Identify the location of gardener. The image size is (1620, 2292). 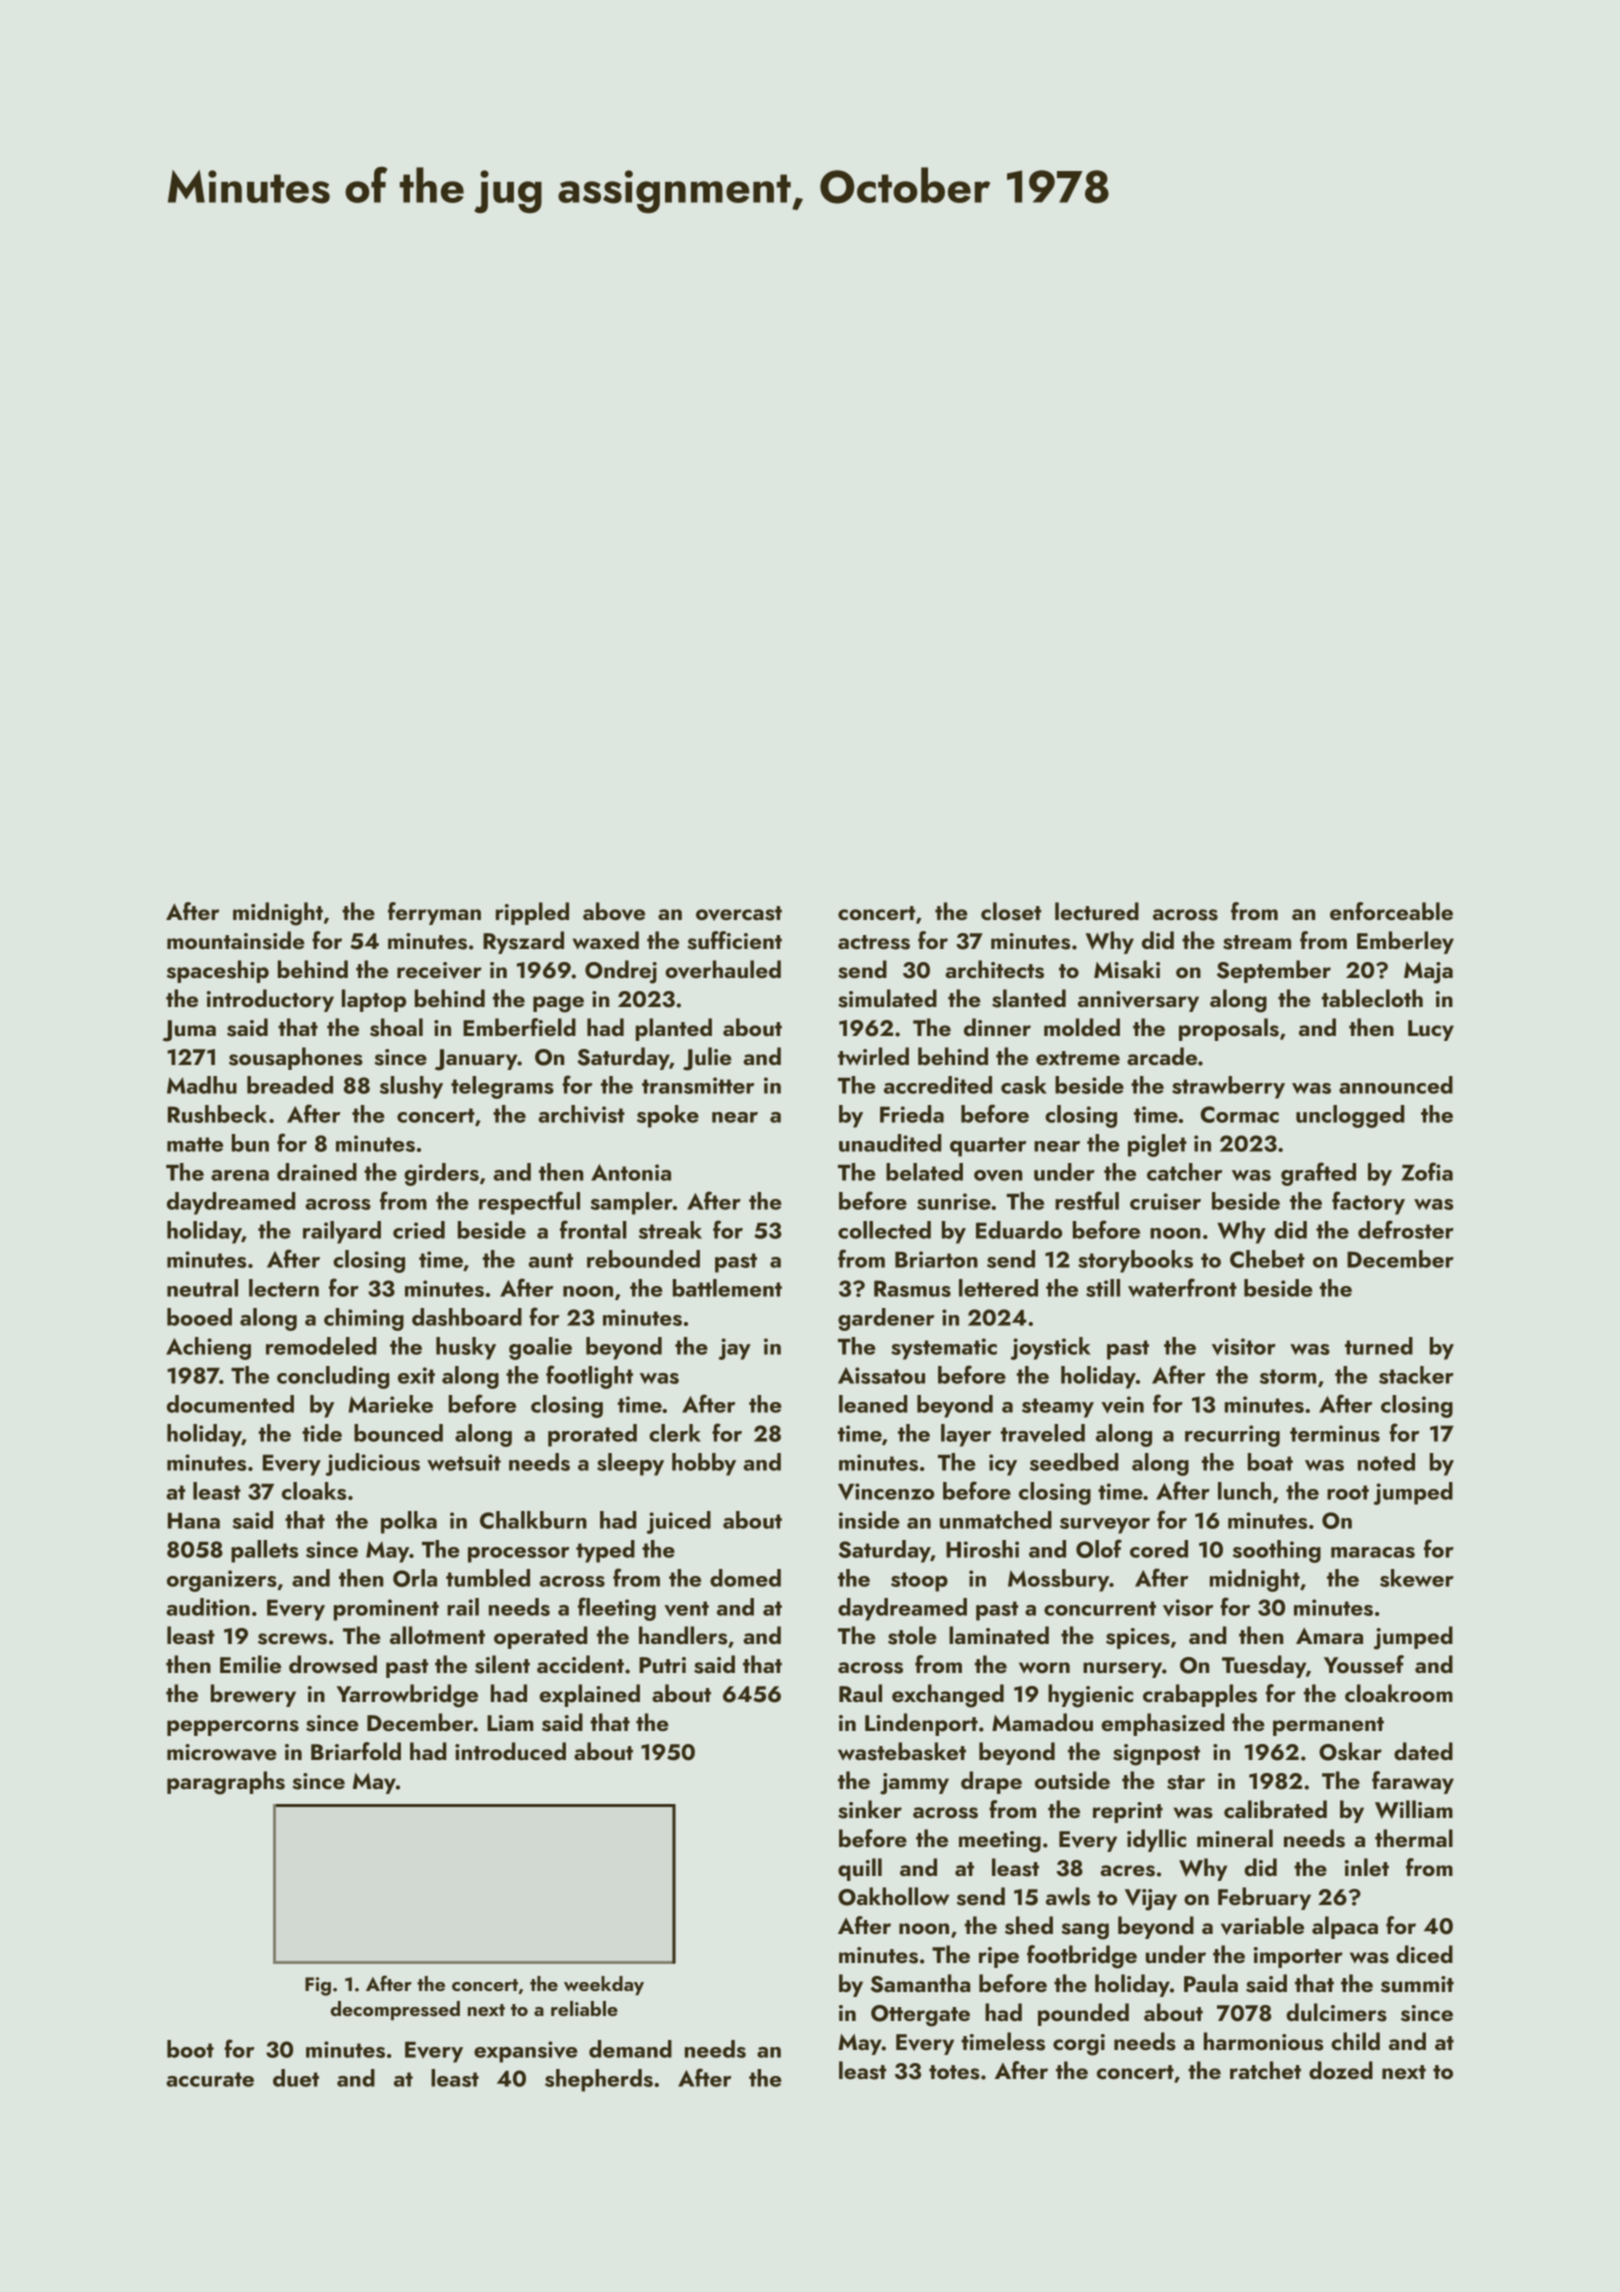
(886, 1319).
